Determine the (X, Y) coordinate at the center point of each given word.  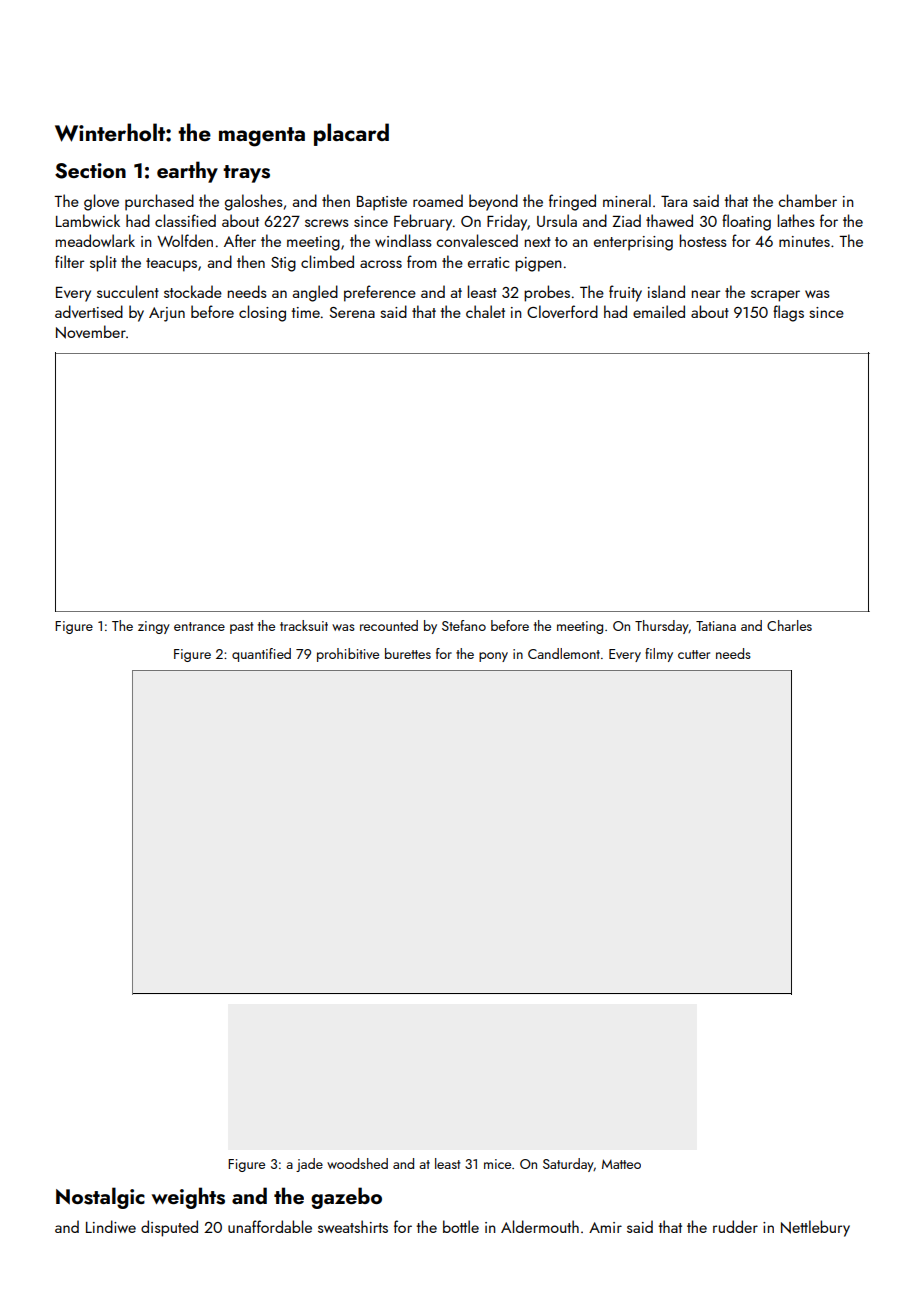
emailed (659, 311)
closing (262, 313)
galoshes (254, 202)
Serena (352, 312)
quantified (261, 655)
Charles (789, 625)
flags (788, 313)
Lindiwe (111, 1226)
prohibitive (348, 655)
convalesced (477, 240)
